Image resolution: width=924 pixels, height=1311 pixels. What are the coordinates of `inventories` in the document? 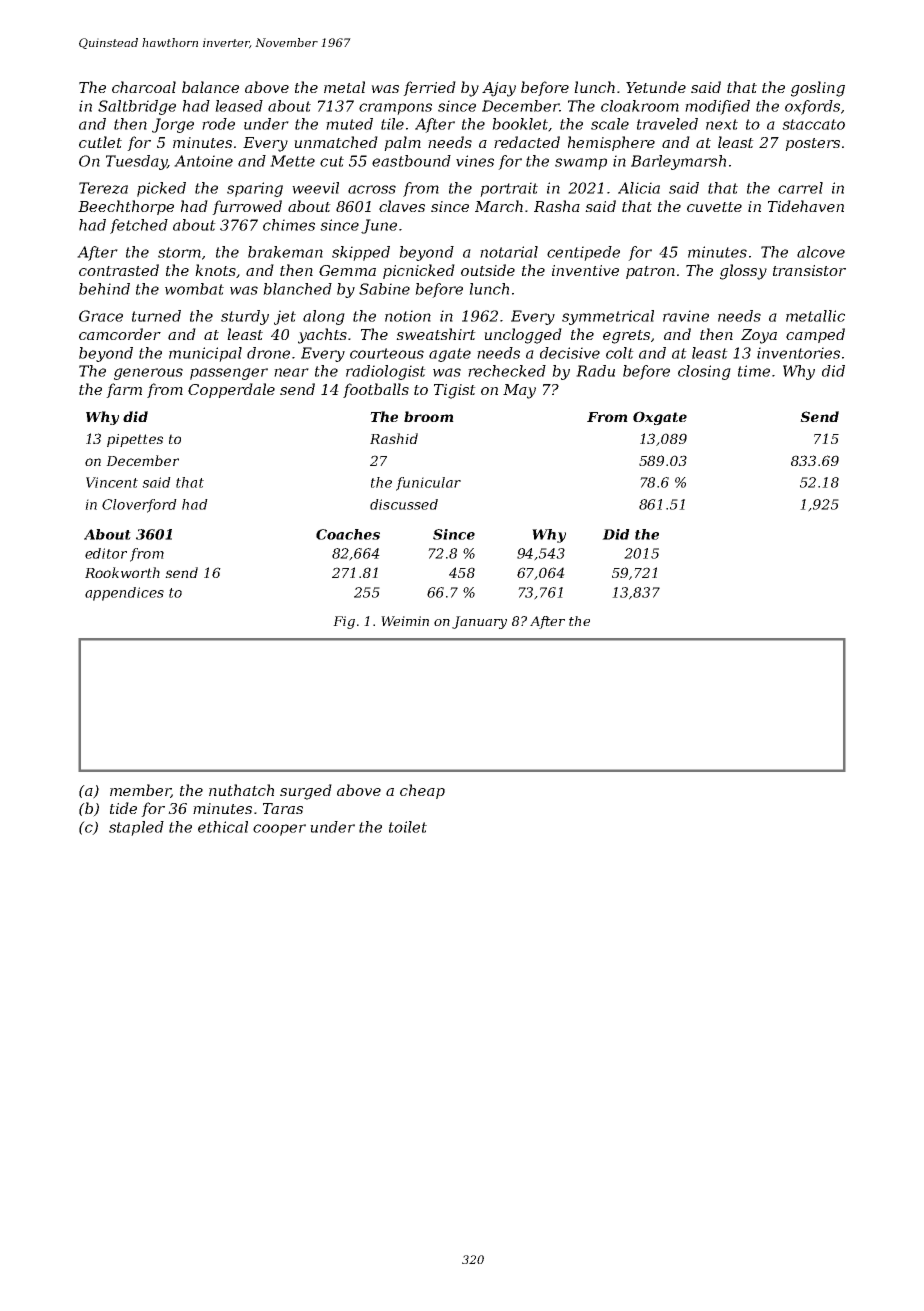 It's located at (798, 353).
